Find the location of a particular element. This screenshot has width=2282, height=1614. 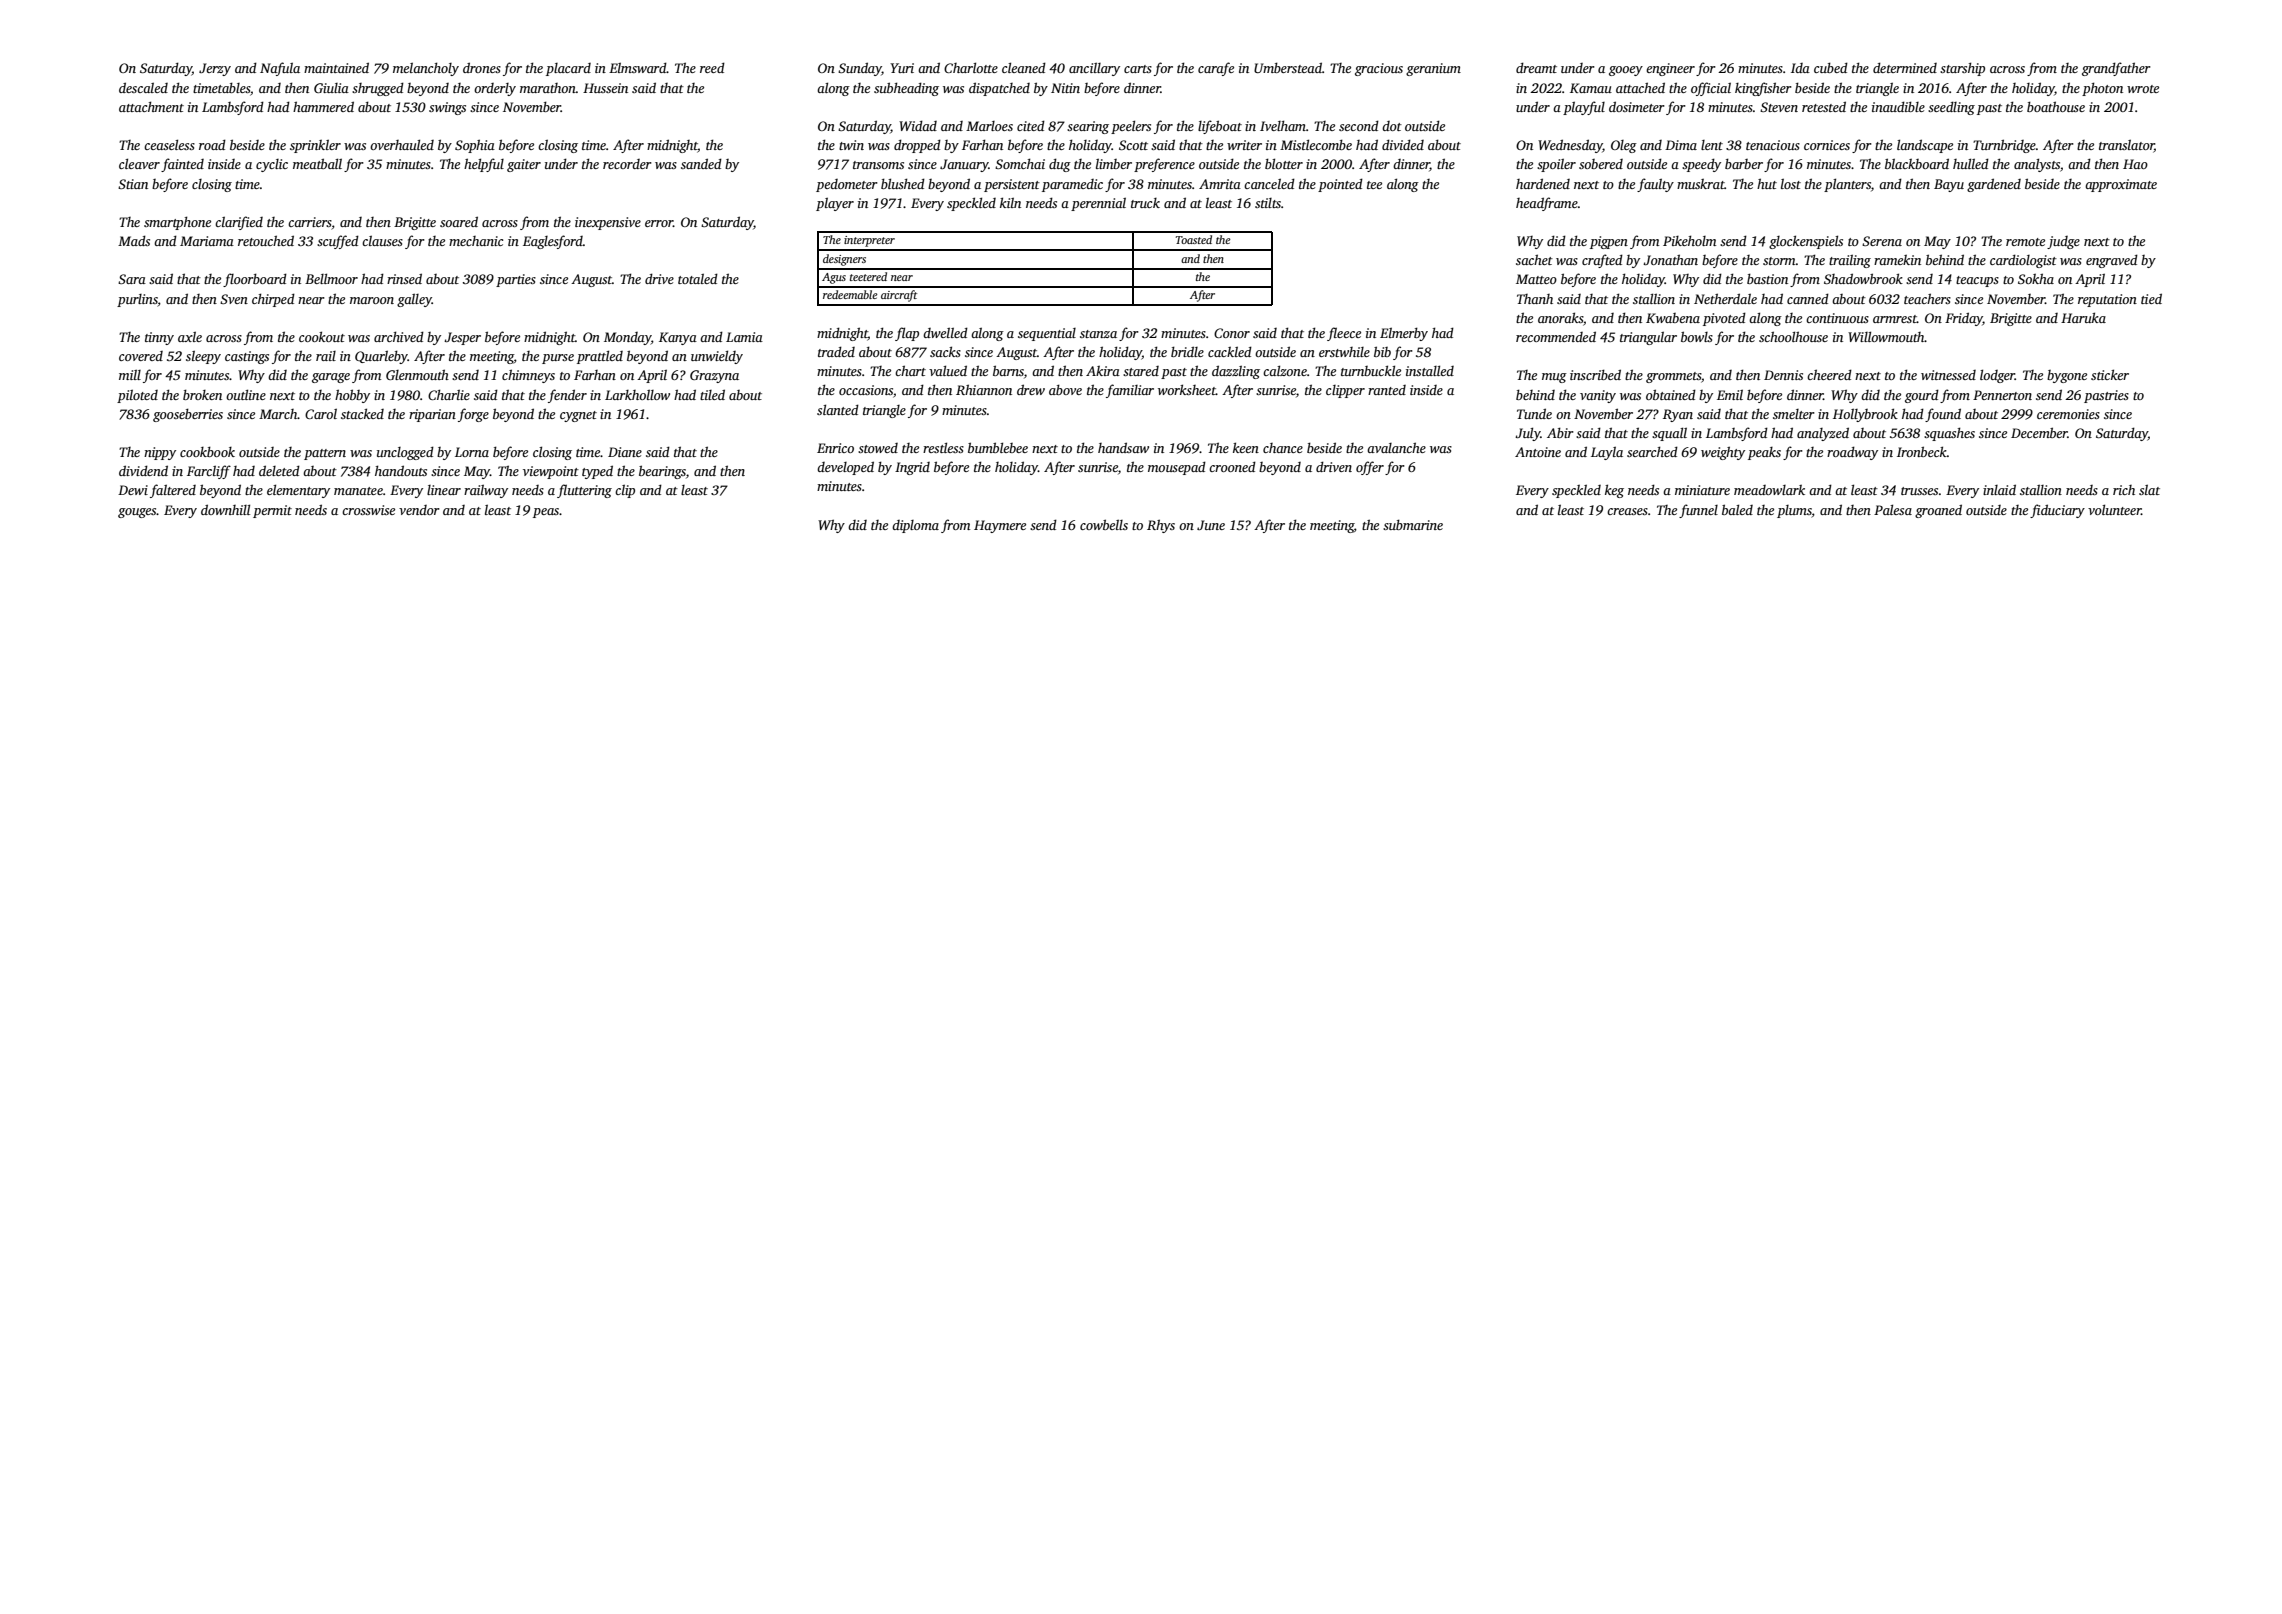

twin is located at coordinates (851, 145).
